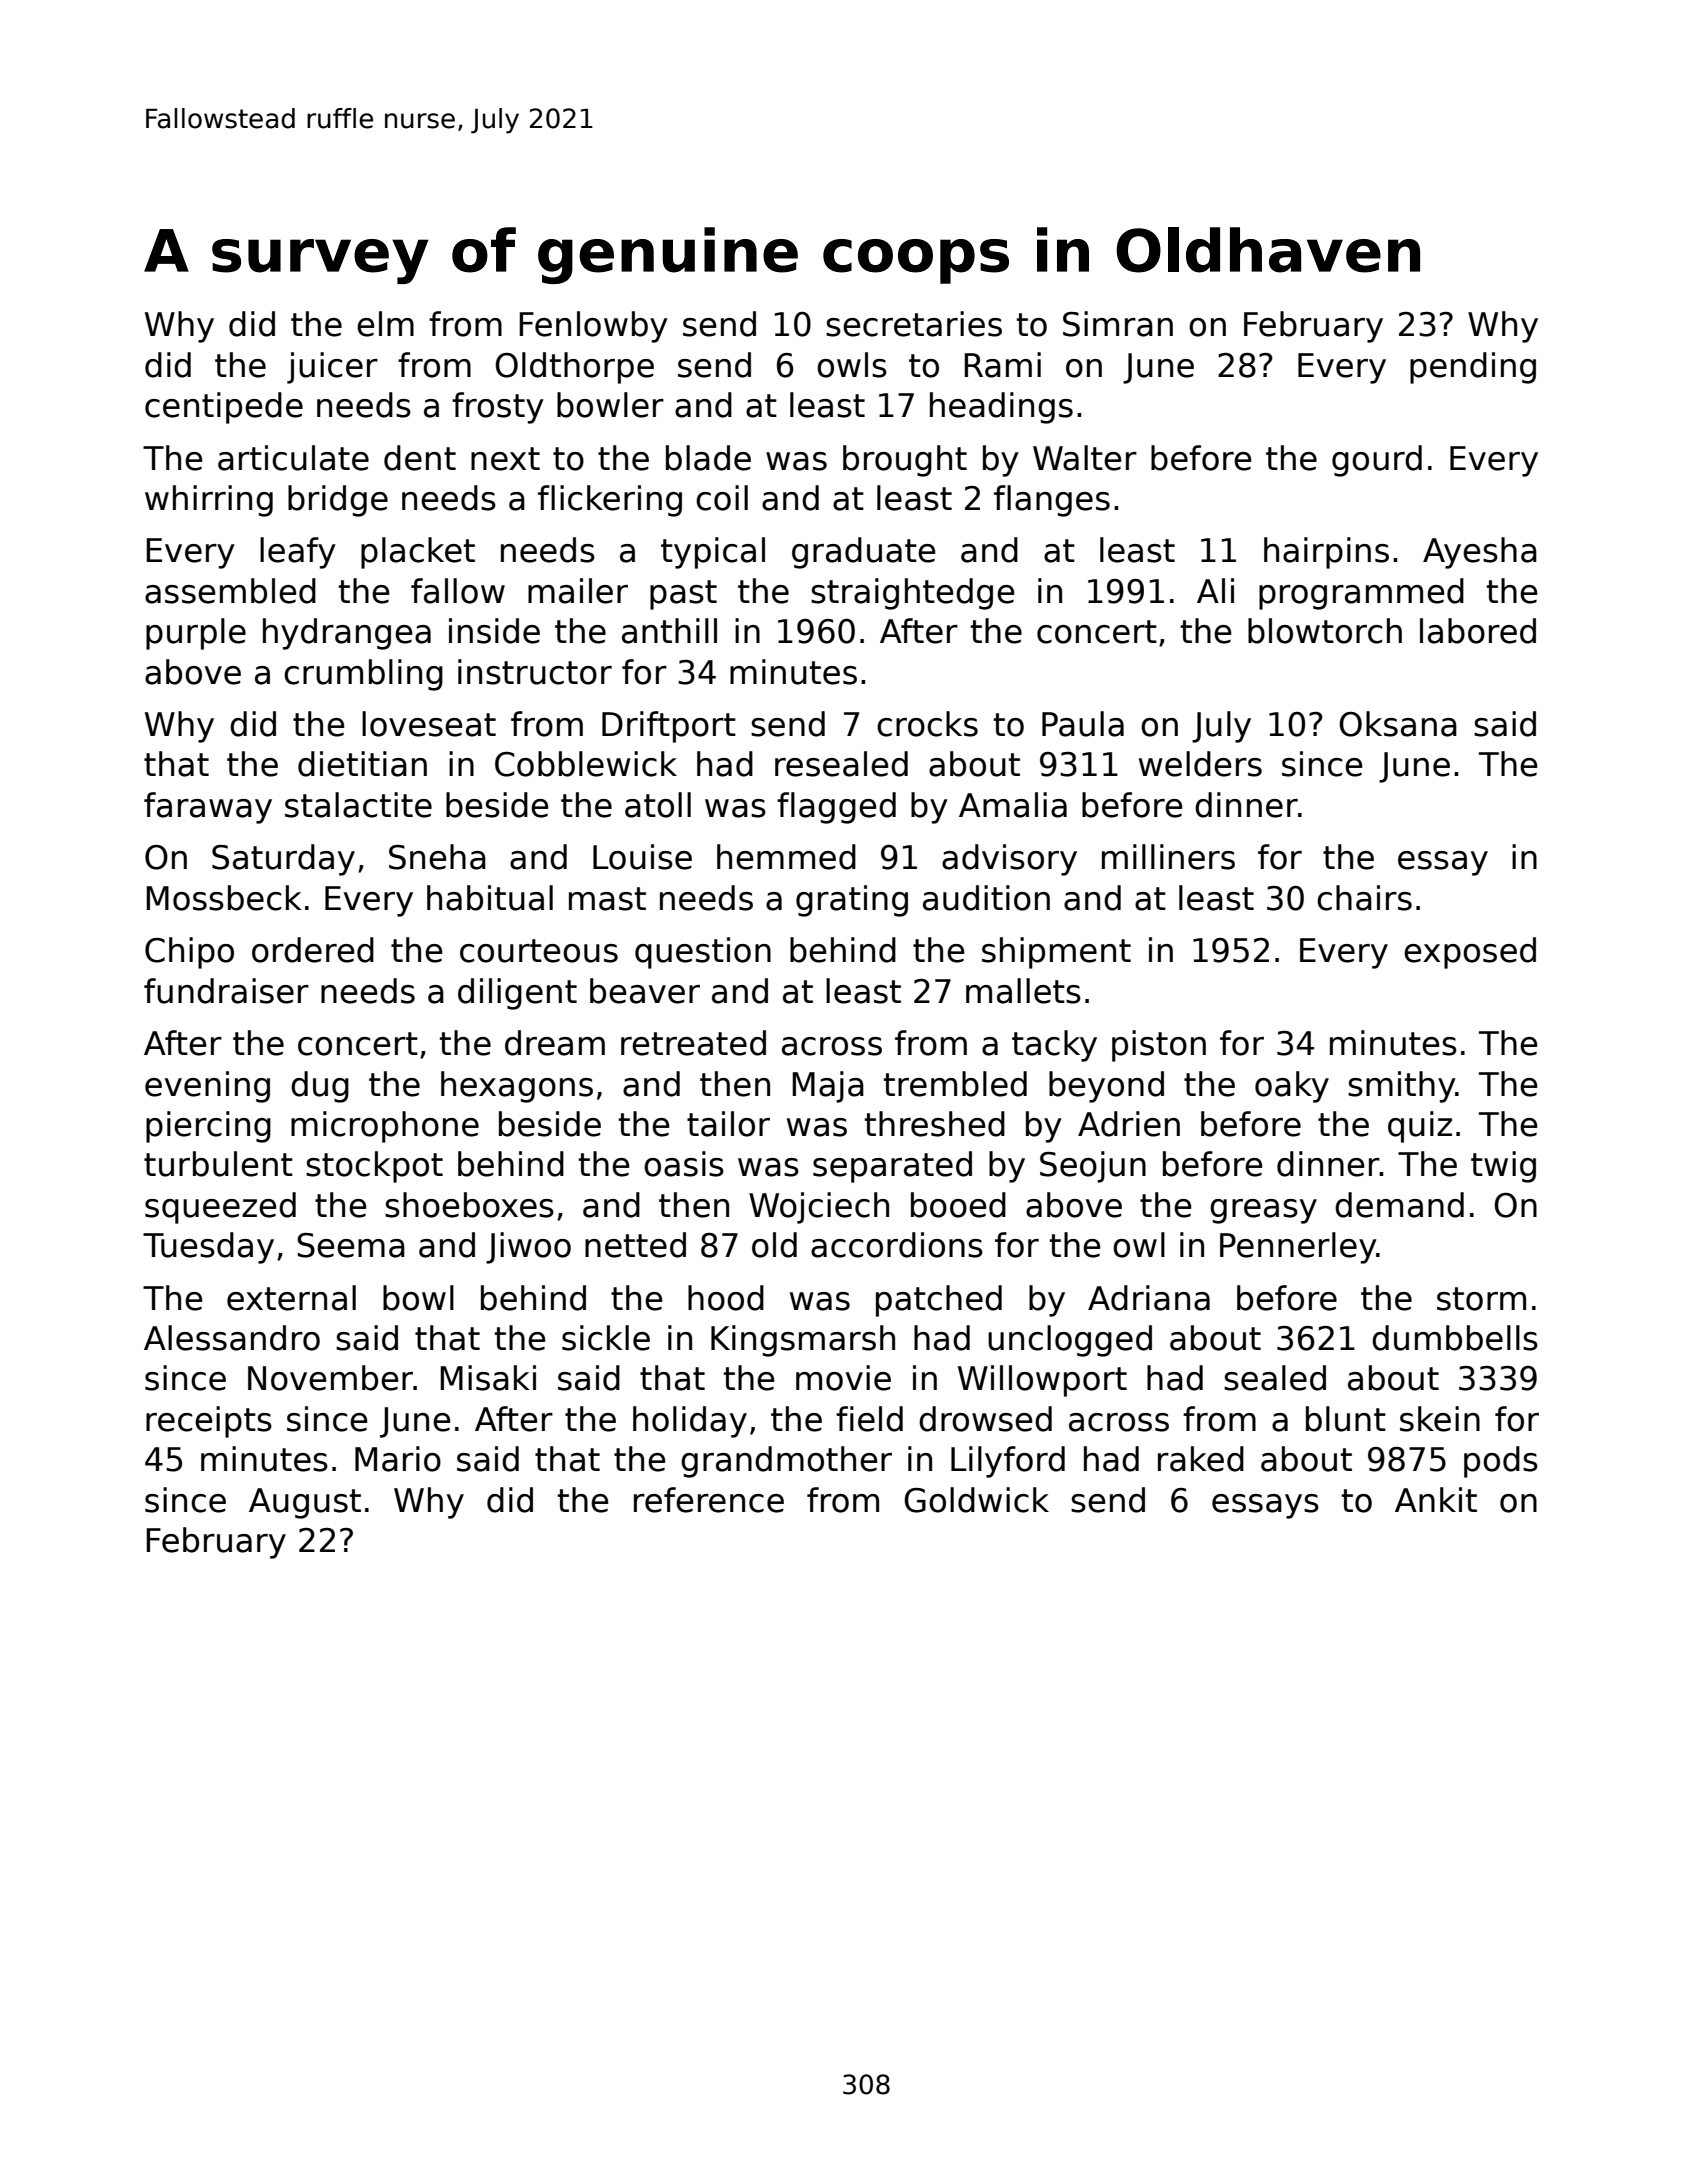  Describe the element at coordinates (1401, 1087) in the image. I see `smithy` at that location.
